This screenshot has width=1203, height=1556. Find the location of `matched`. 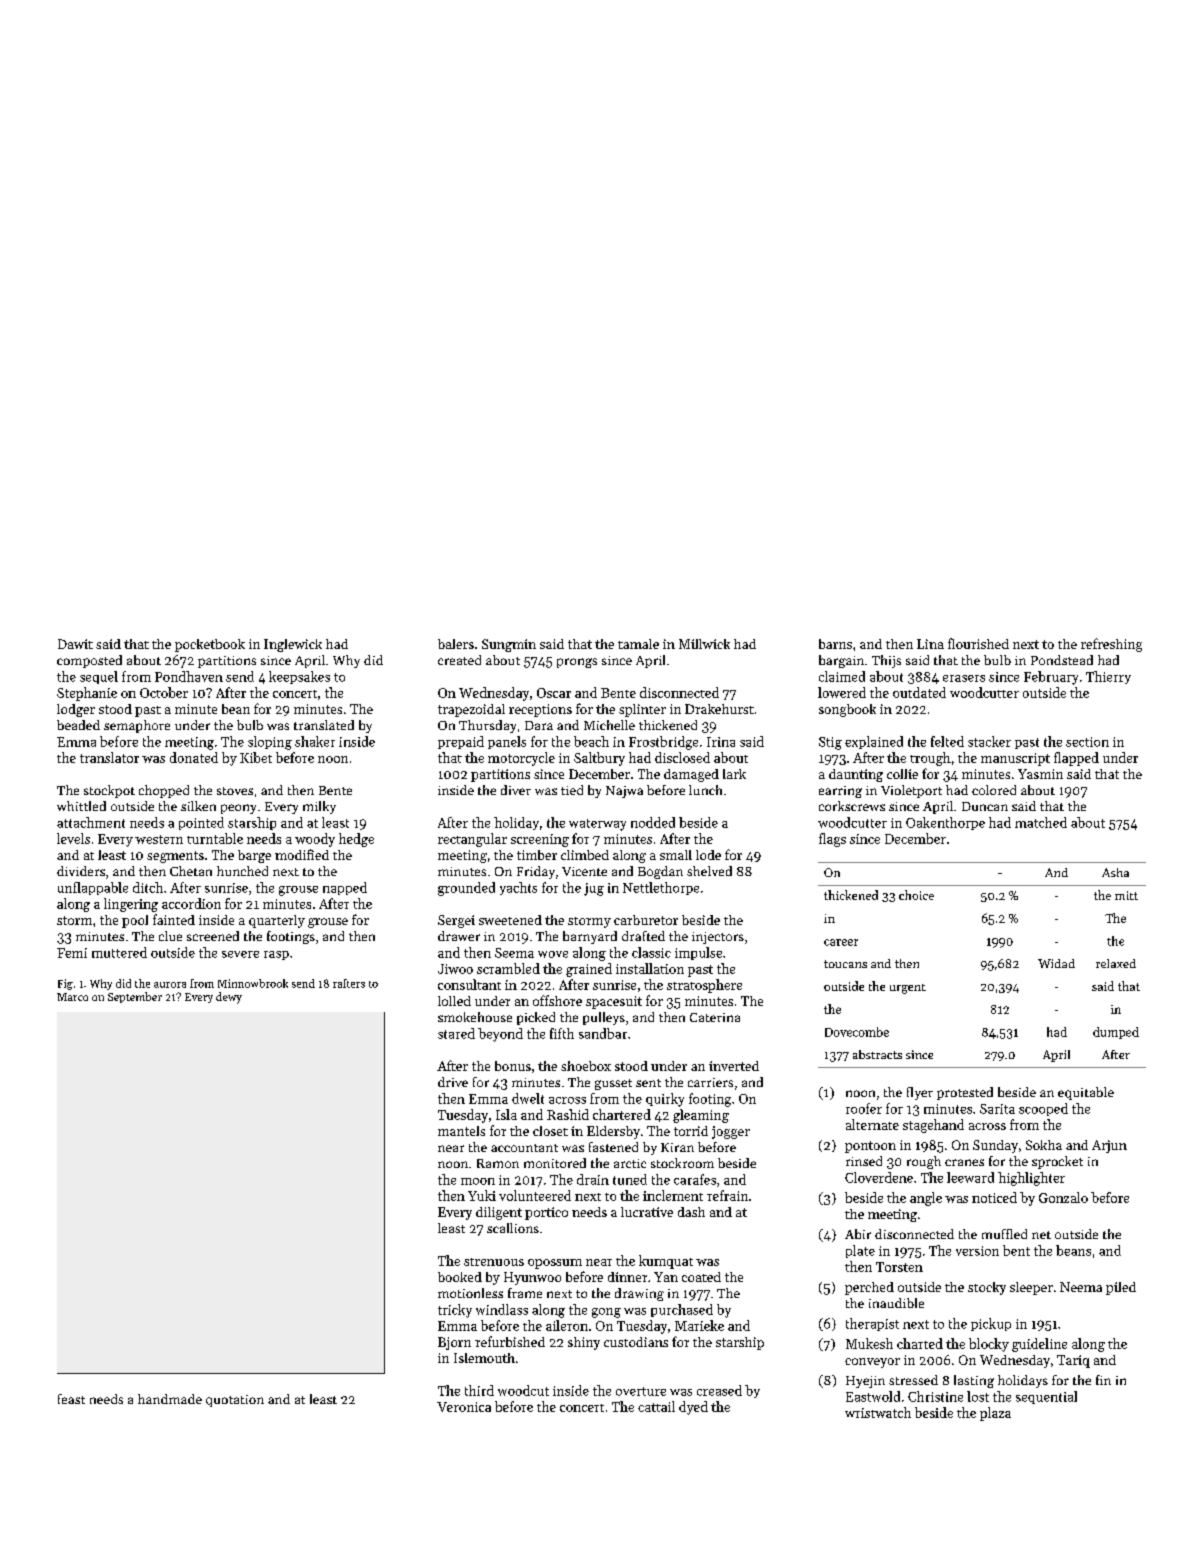

matched is located at coordinates (1041, 822).
